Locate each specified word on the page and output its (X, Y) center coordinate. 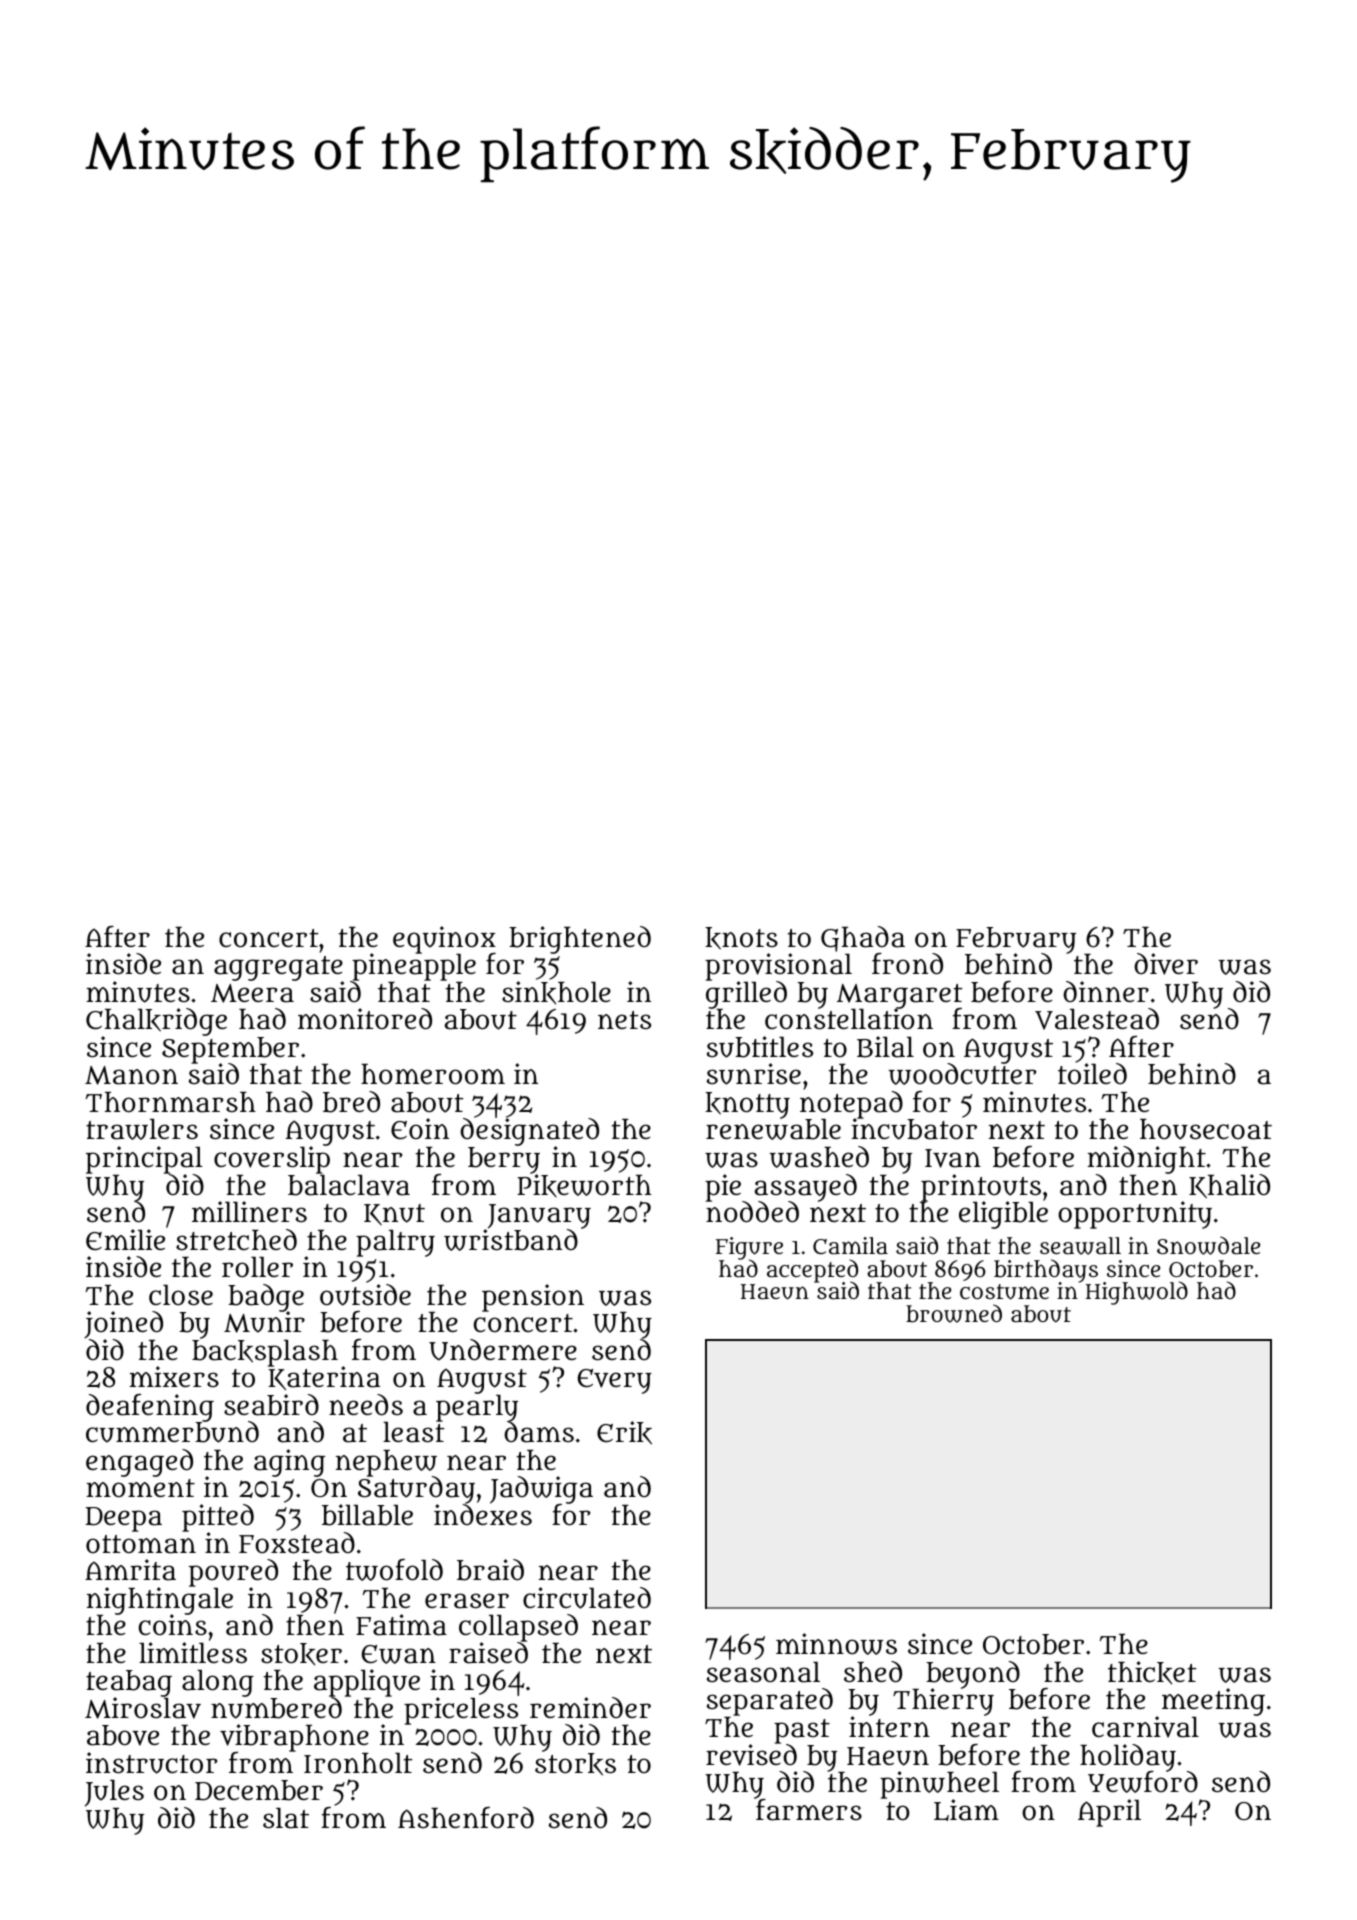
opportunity (1135, 1215)
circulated (587, 1598)
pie (724, 1188)
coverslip (272, 1160)
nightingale (160, 1601)
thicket (1152, 1673)
